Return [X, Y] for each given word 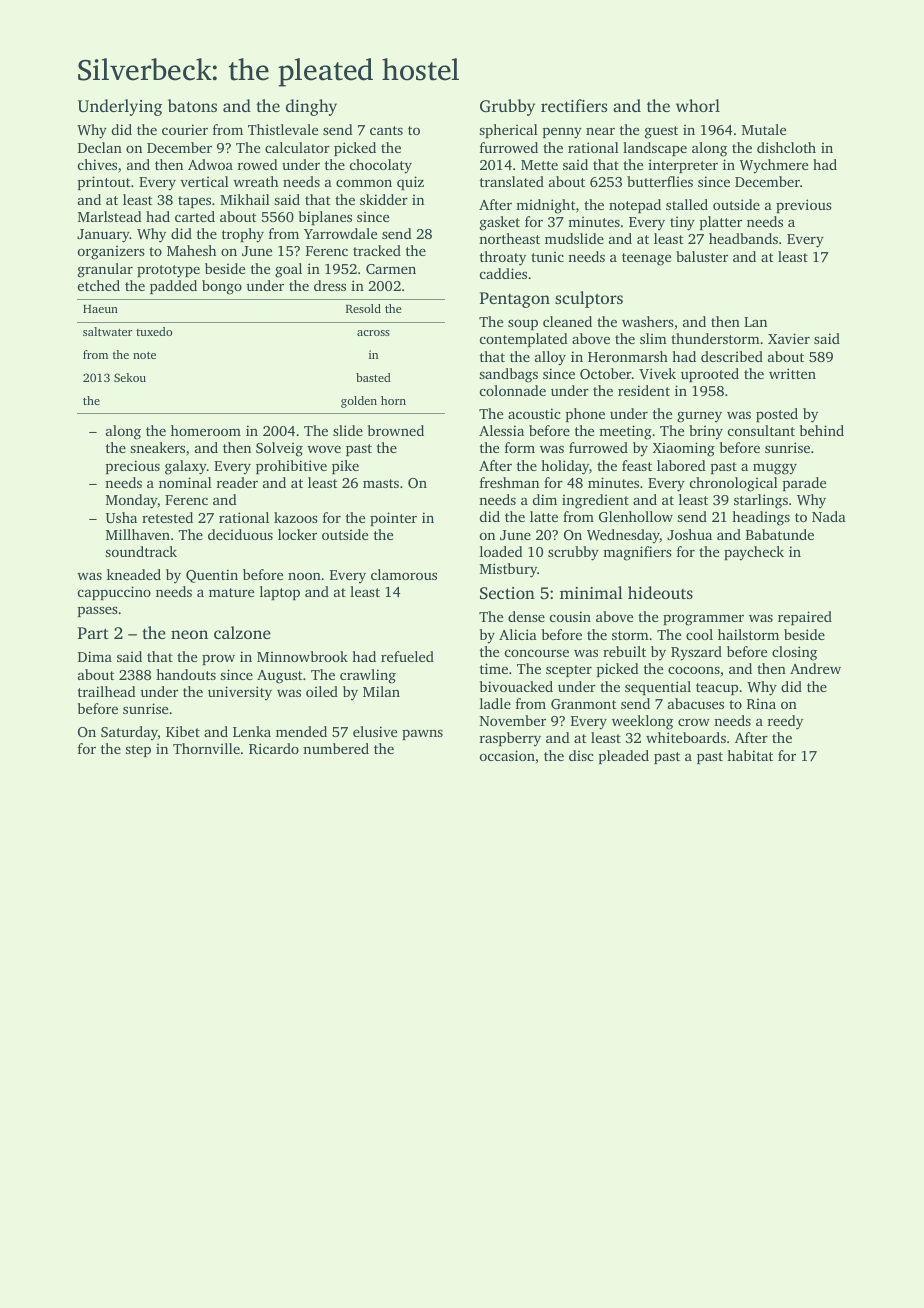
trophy [243, 235]
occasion [507, 755]
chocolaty [381, 166]
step [138, 751]
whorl [698, 105]
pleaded [624, 757]
